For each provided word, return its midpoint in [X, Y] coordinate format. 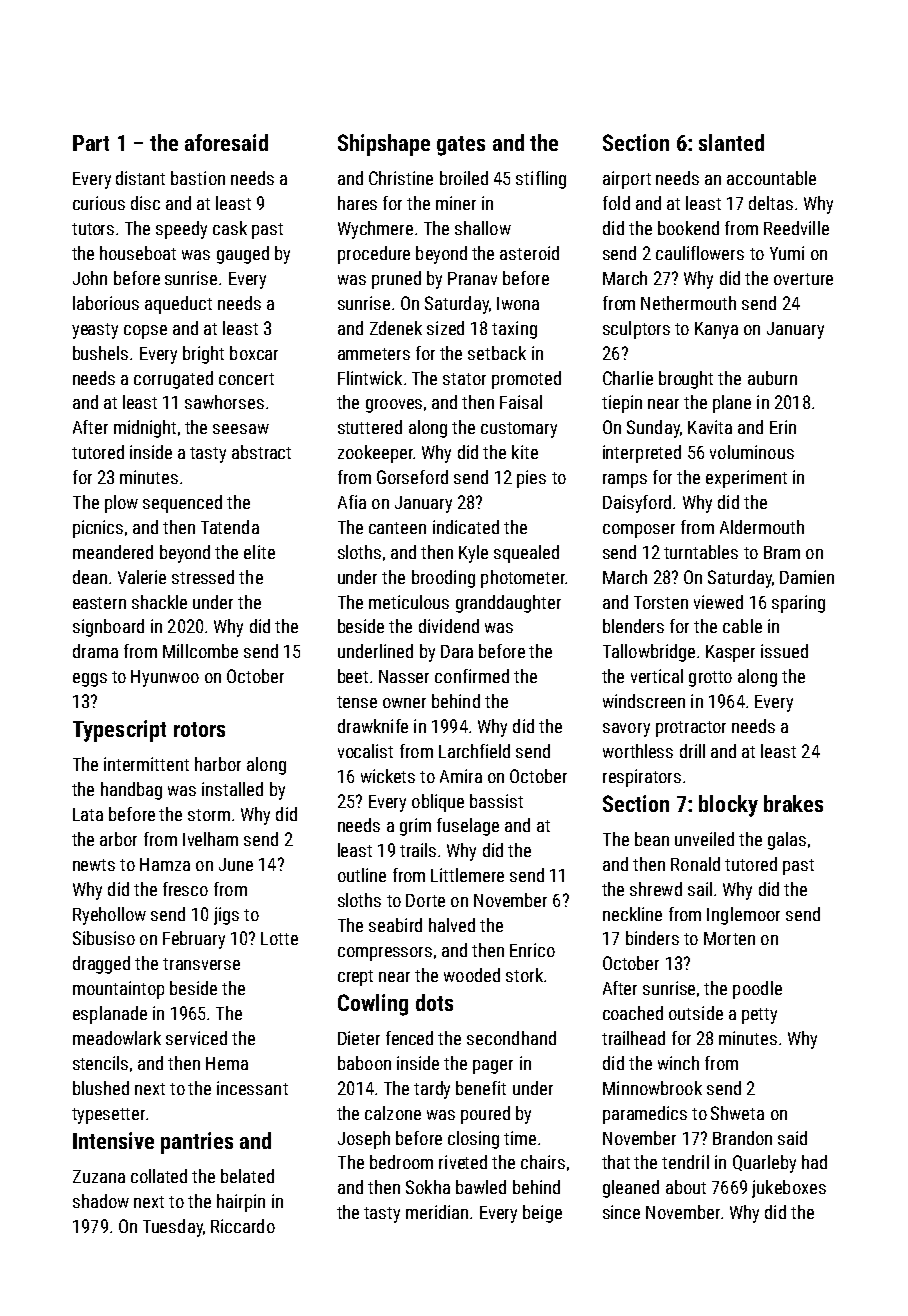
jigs [226, 916]
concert [246, 379]
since [621, 1212]
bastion [198, 178]
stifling [541, 180]
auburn [772, 378]
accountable [771, 178]
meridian [437, 1212]
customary [519, 430]
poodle [757, 990]
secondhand [511, 1038]
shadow [101, 1201]
